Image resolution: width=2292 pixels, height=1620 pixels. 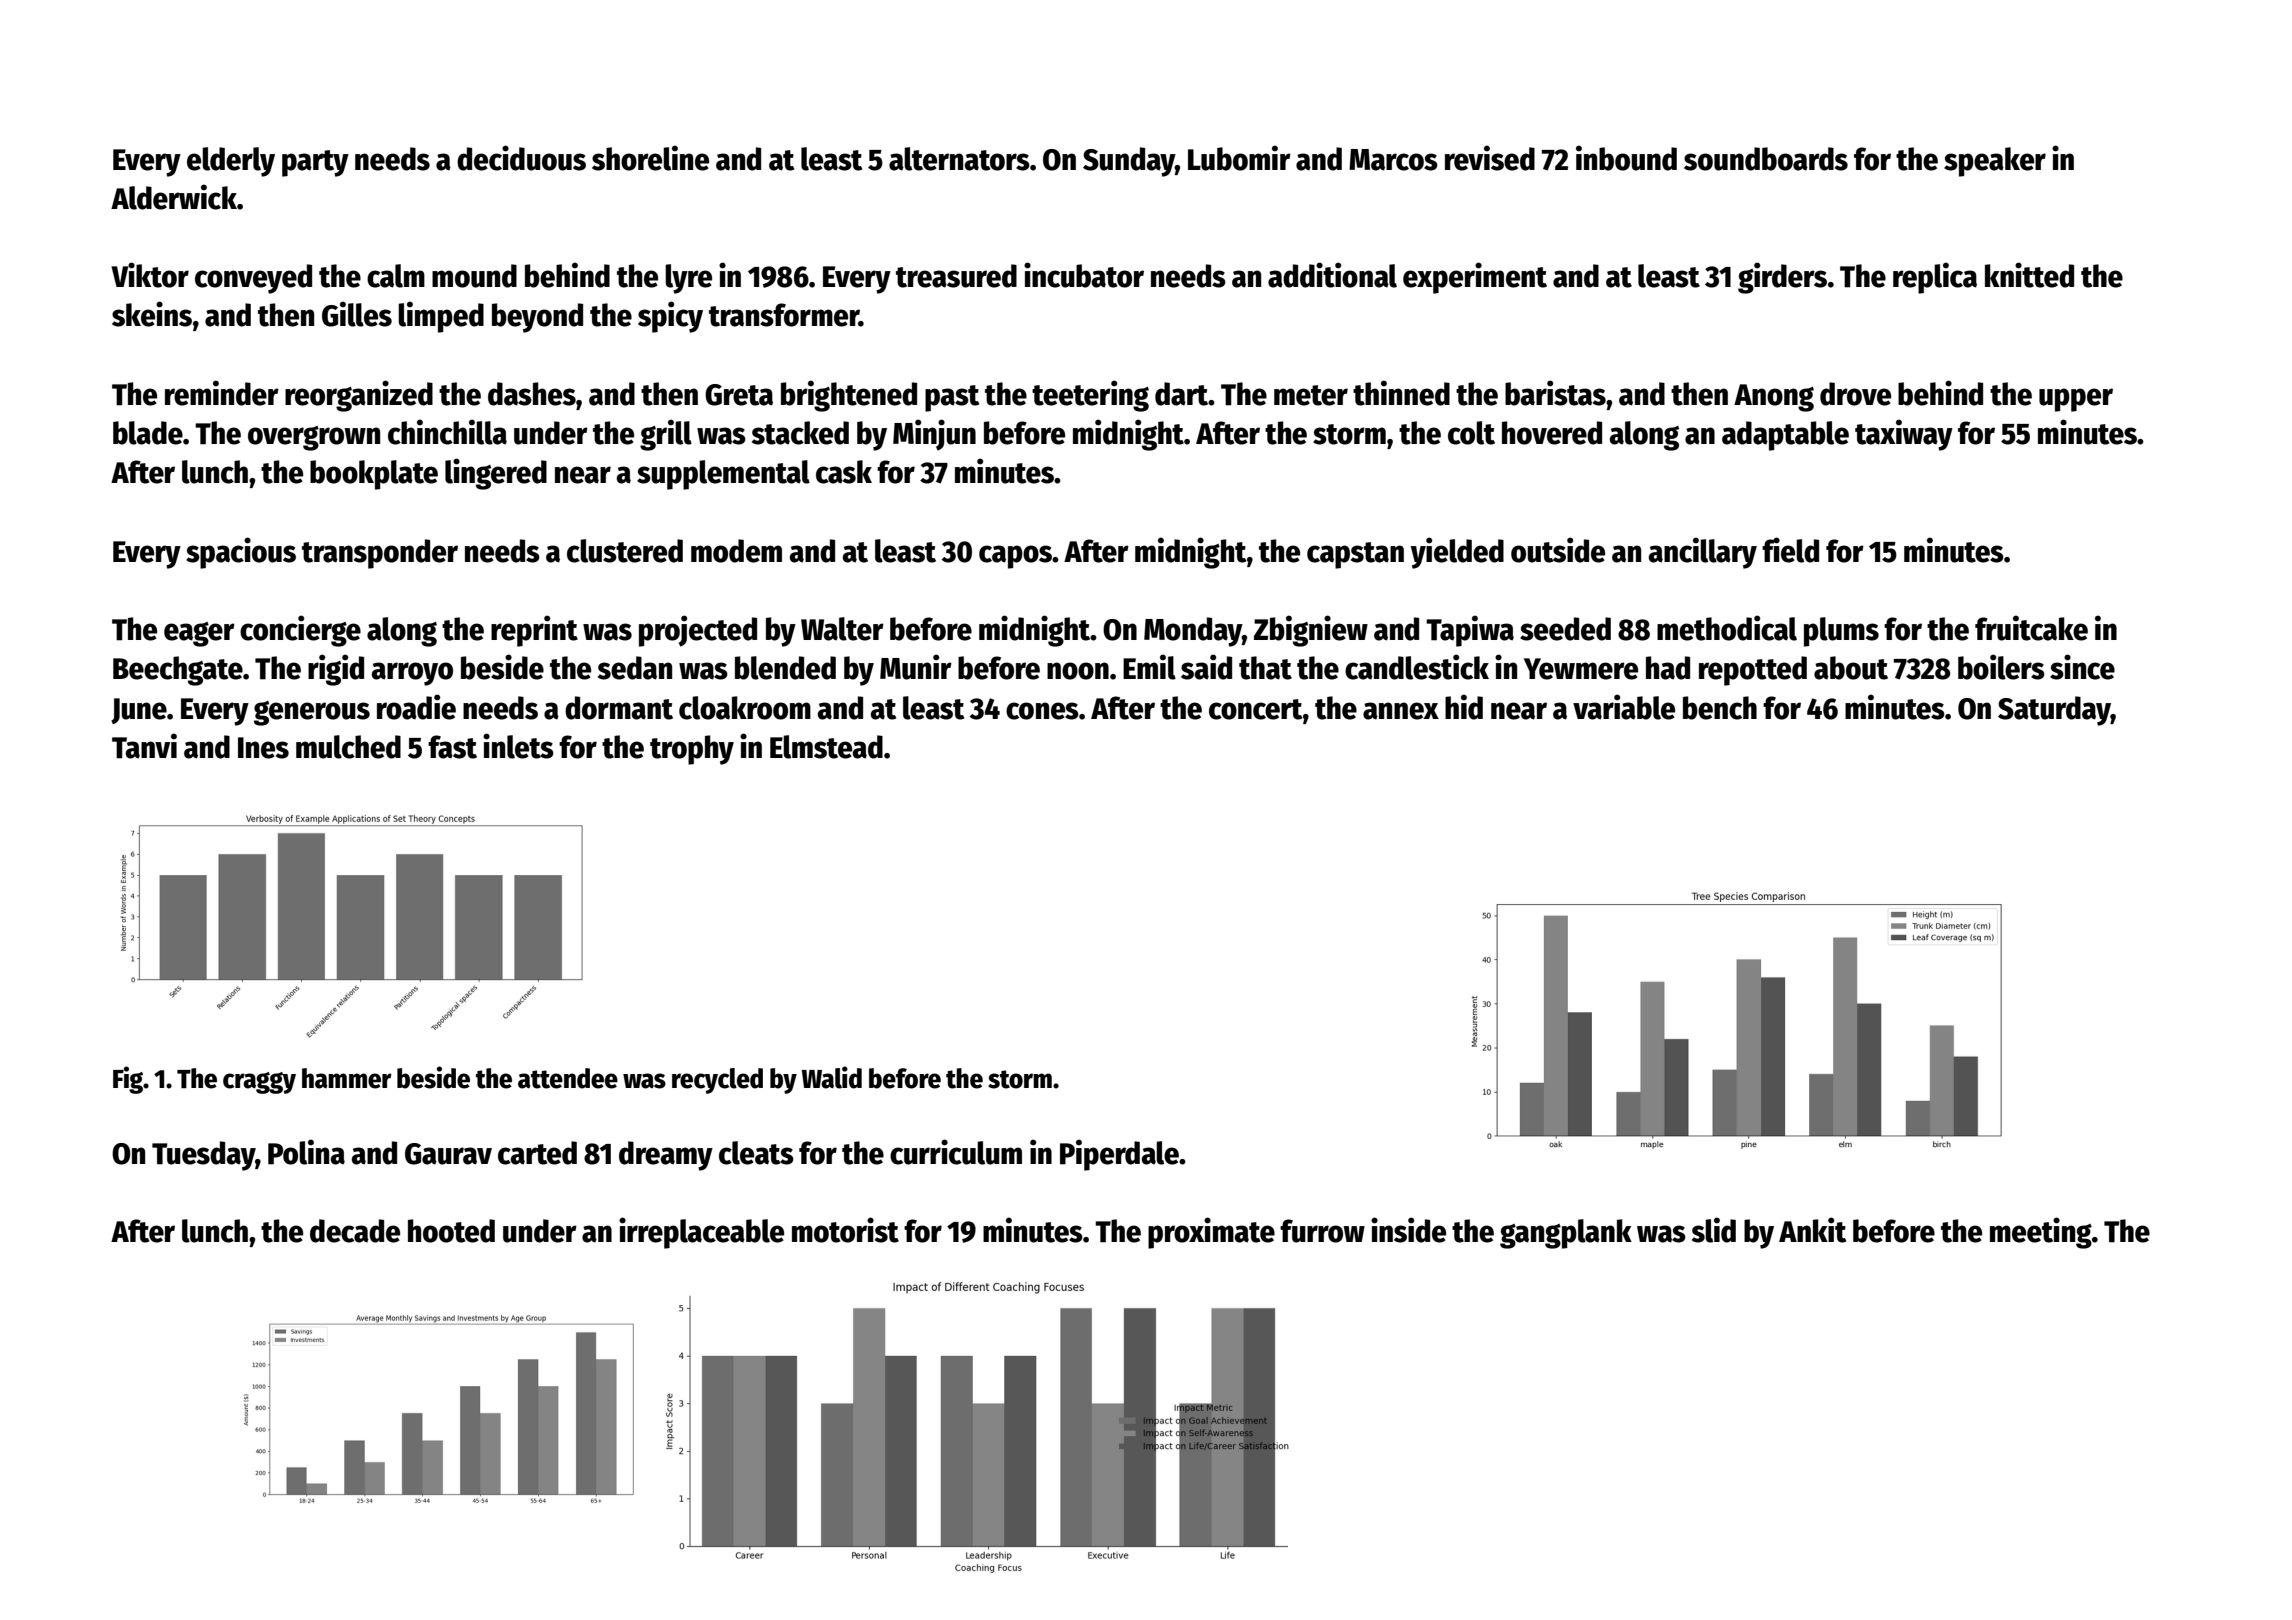 I want to click on revised, so click(x=1490, y=158).
